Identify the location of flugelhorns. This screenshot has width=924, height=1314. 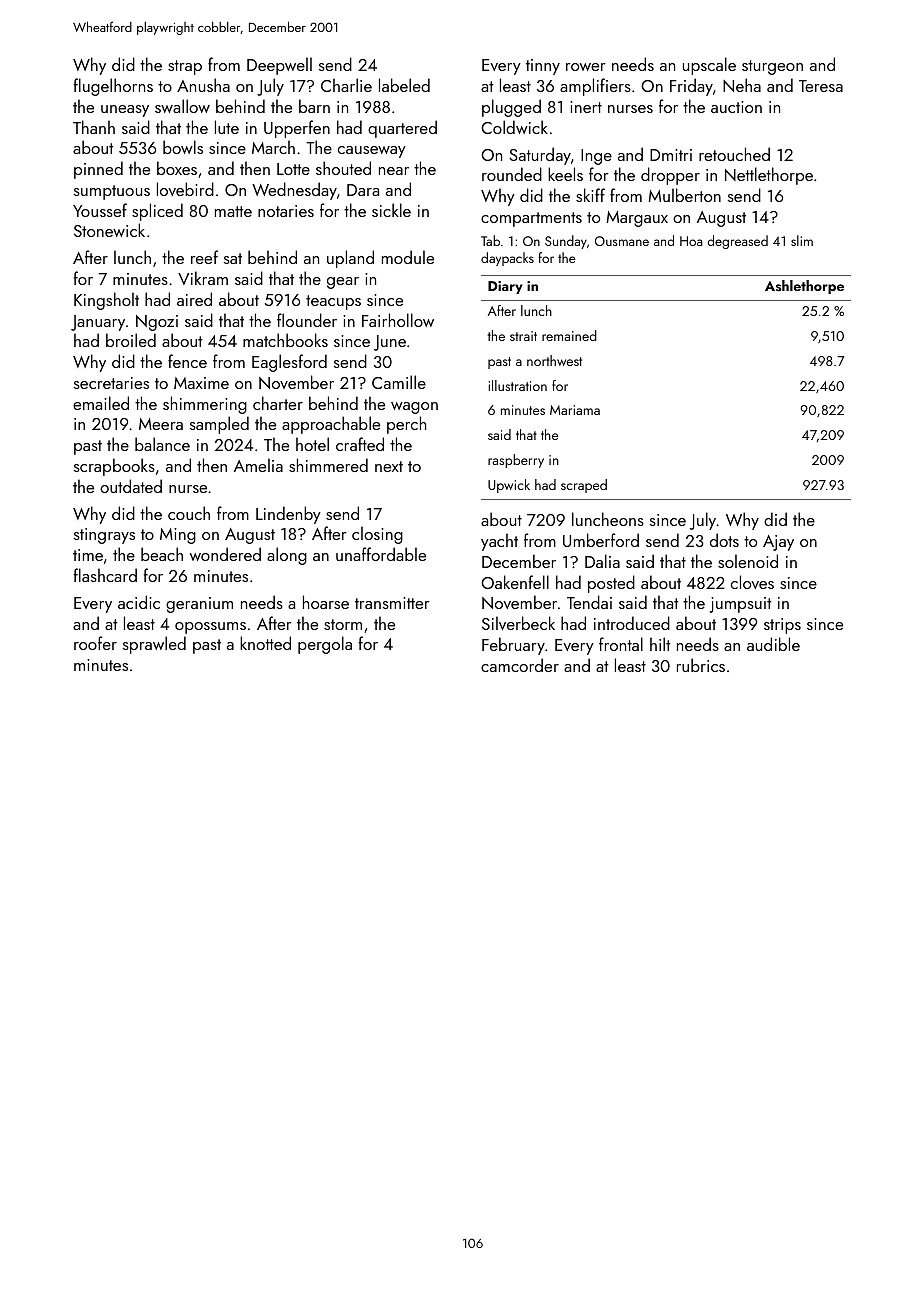
(113, 87).
